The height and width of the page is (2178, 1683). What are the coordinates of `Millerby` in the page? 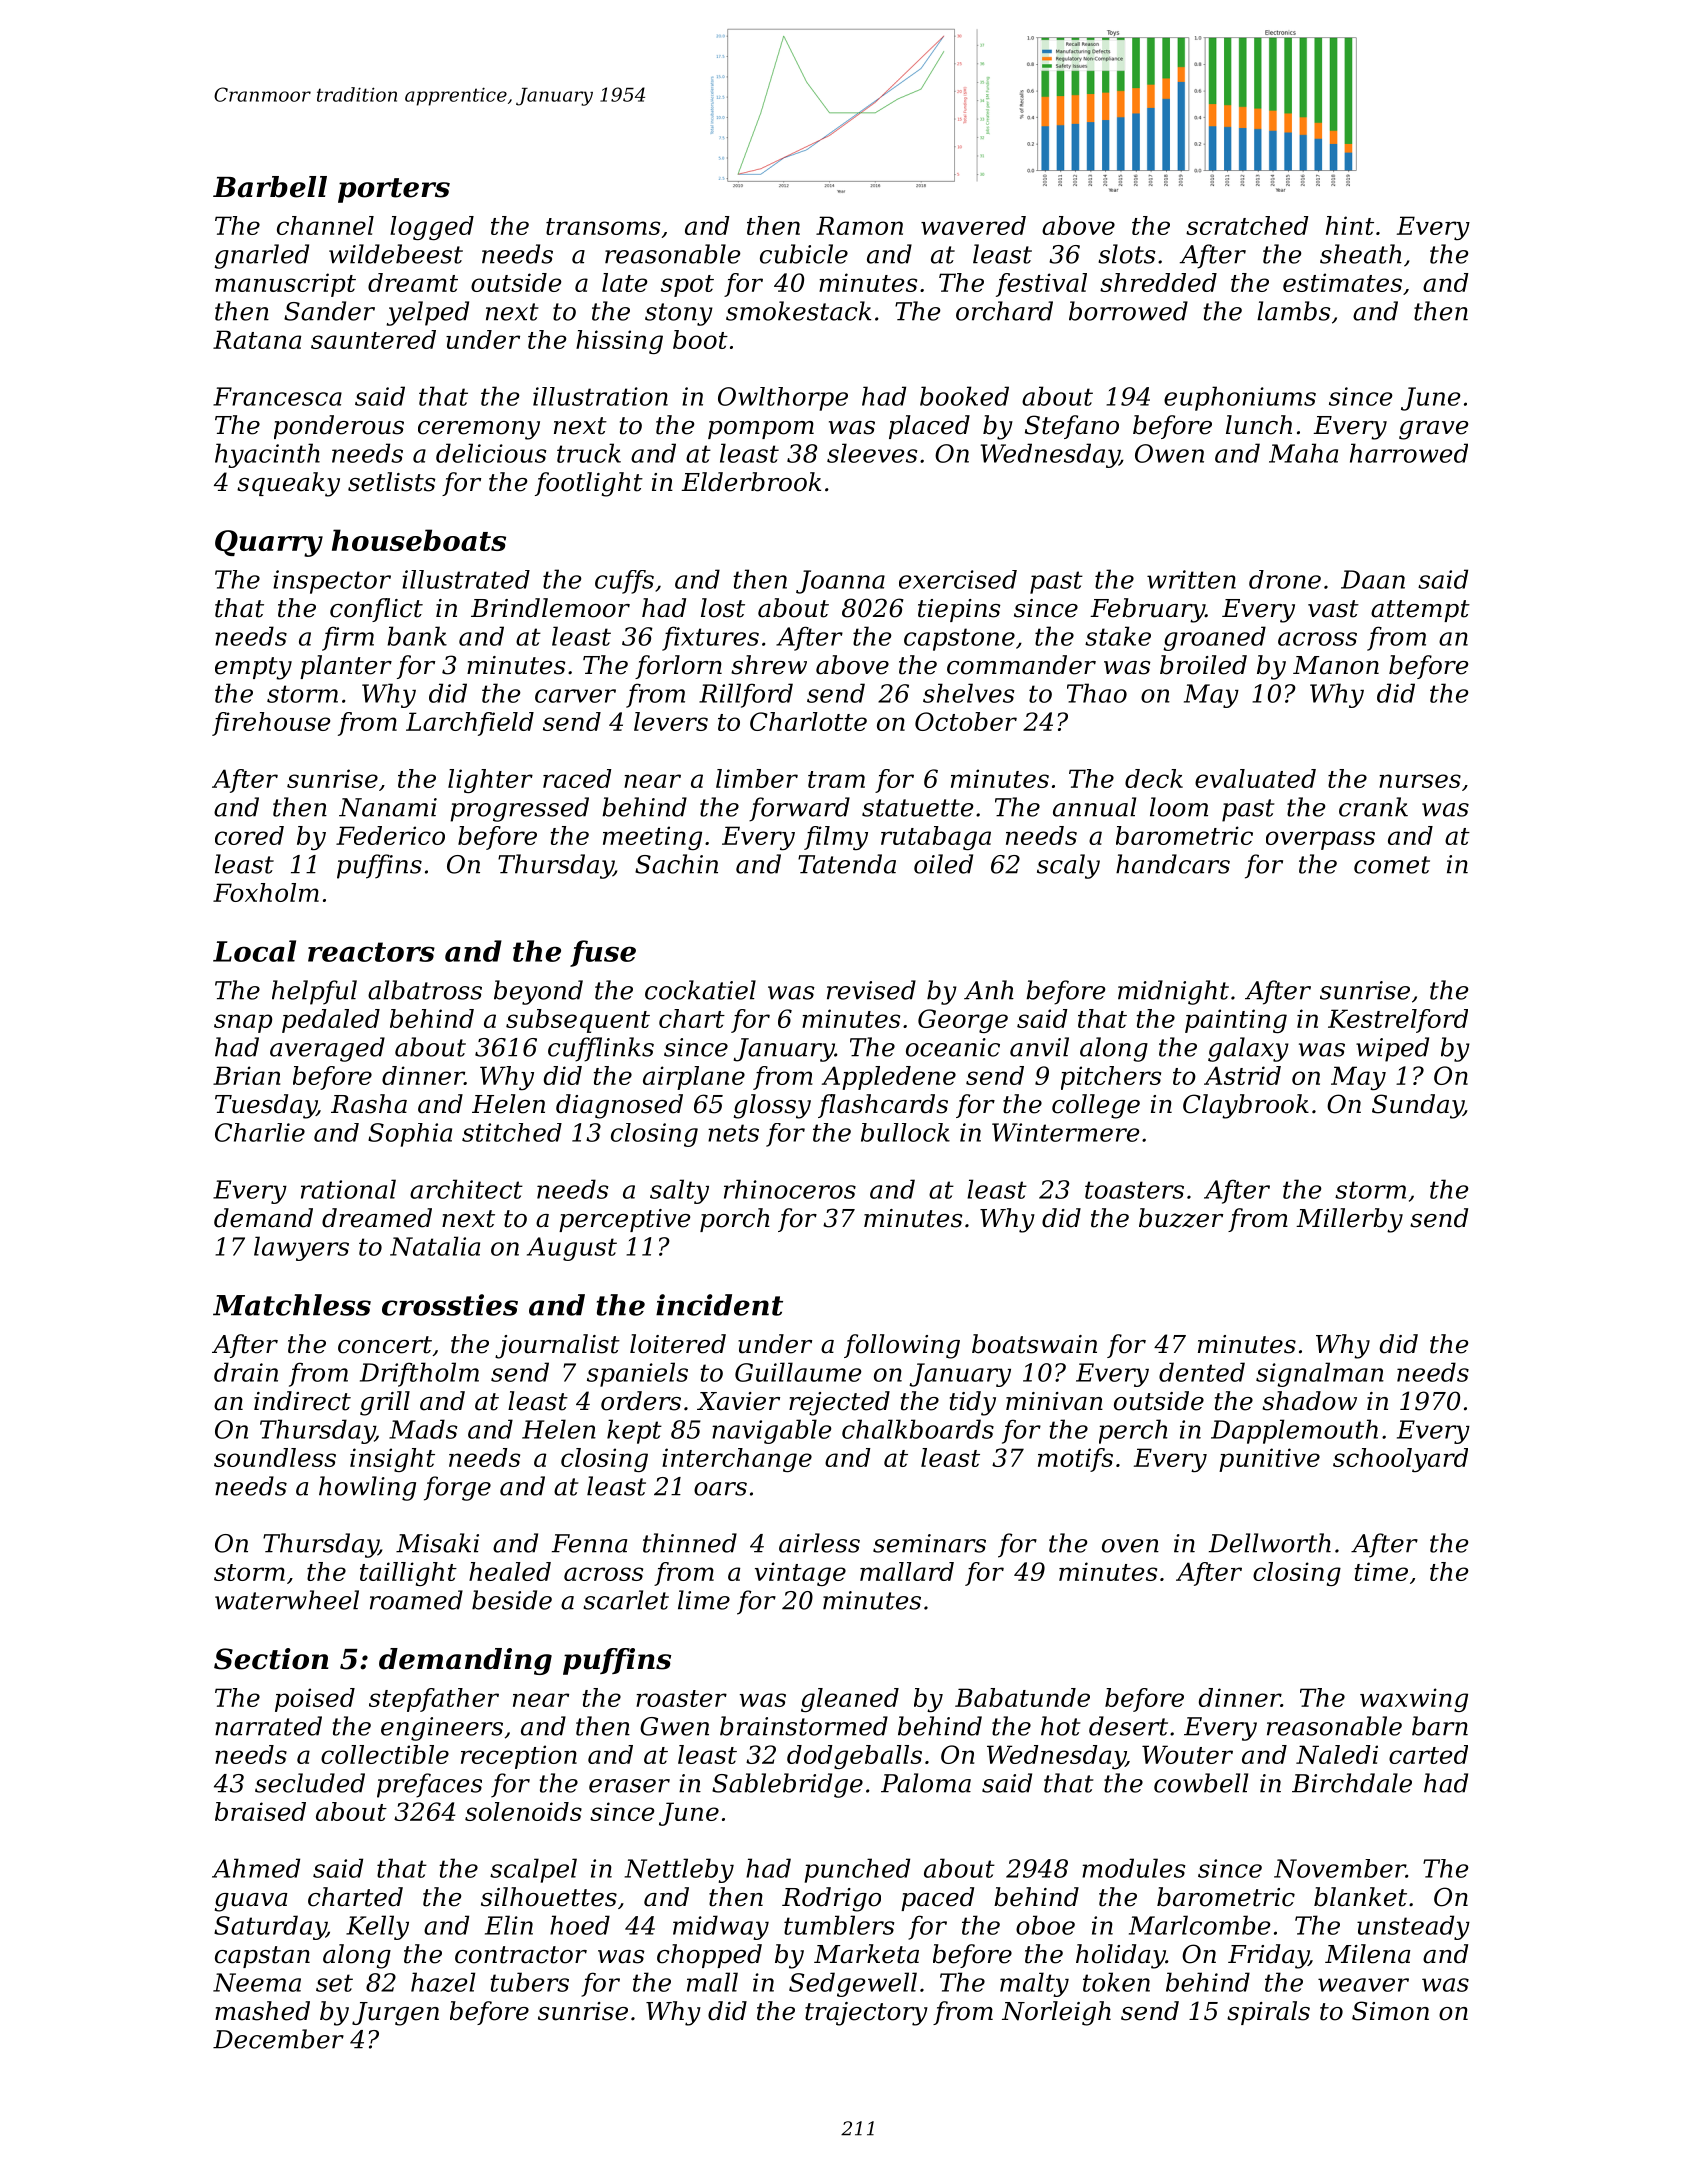 It's located at (1349, 1220).
